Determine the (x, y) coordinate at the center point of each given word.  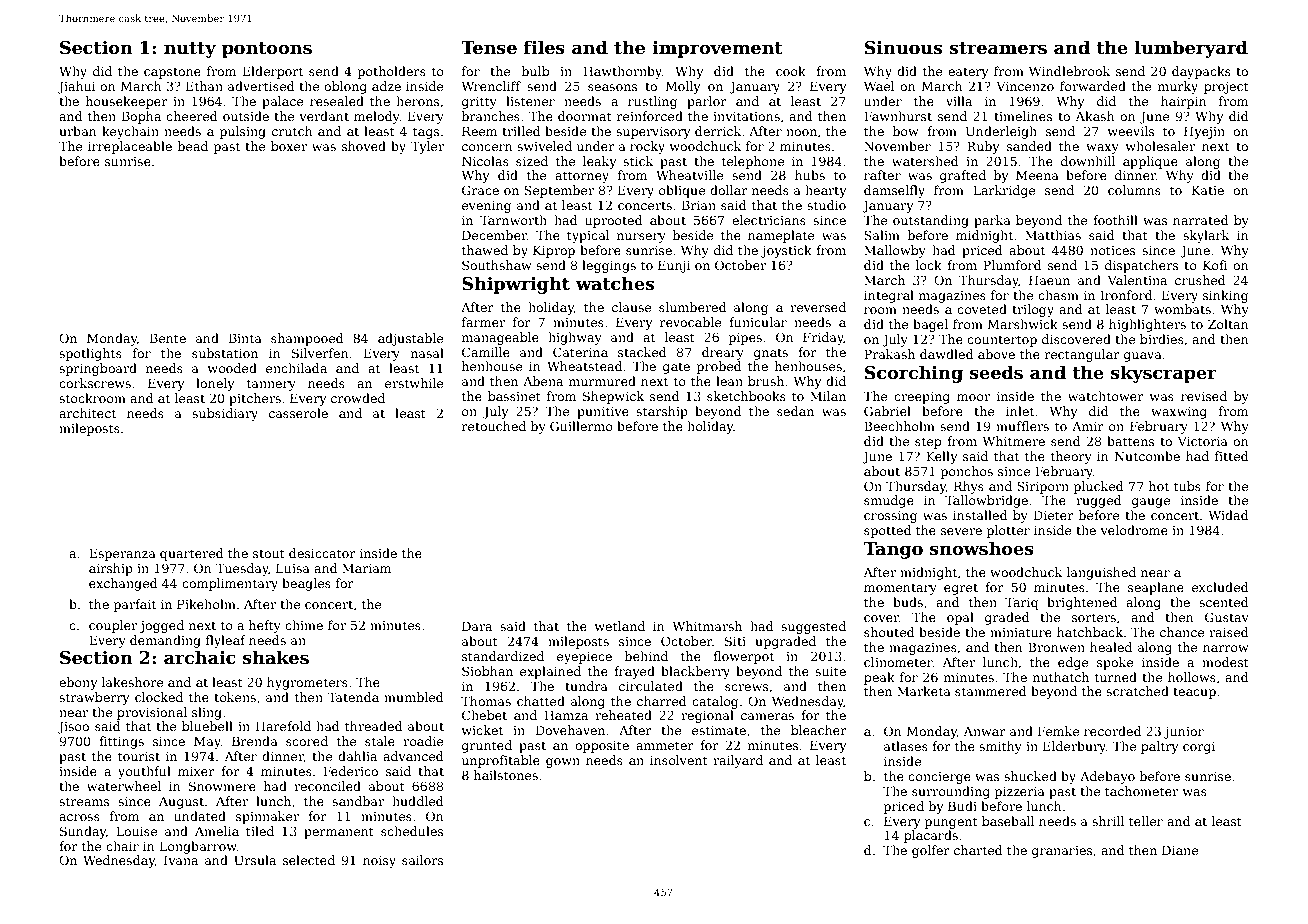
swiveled (544, 146)
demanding (165, 641)
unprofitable (501, 761)
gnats (771, 354)
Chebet (484, 715)
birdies (1162, 339)
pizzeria (1020, 793)
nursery (641, 238)
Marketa (924, 691)
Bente (168, 338)
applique (1150, 162)
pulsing (243, 132)
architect (87, 413)
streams (84, 801)
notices (1112, 250)
